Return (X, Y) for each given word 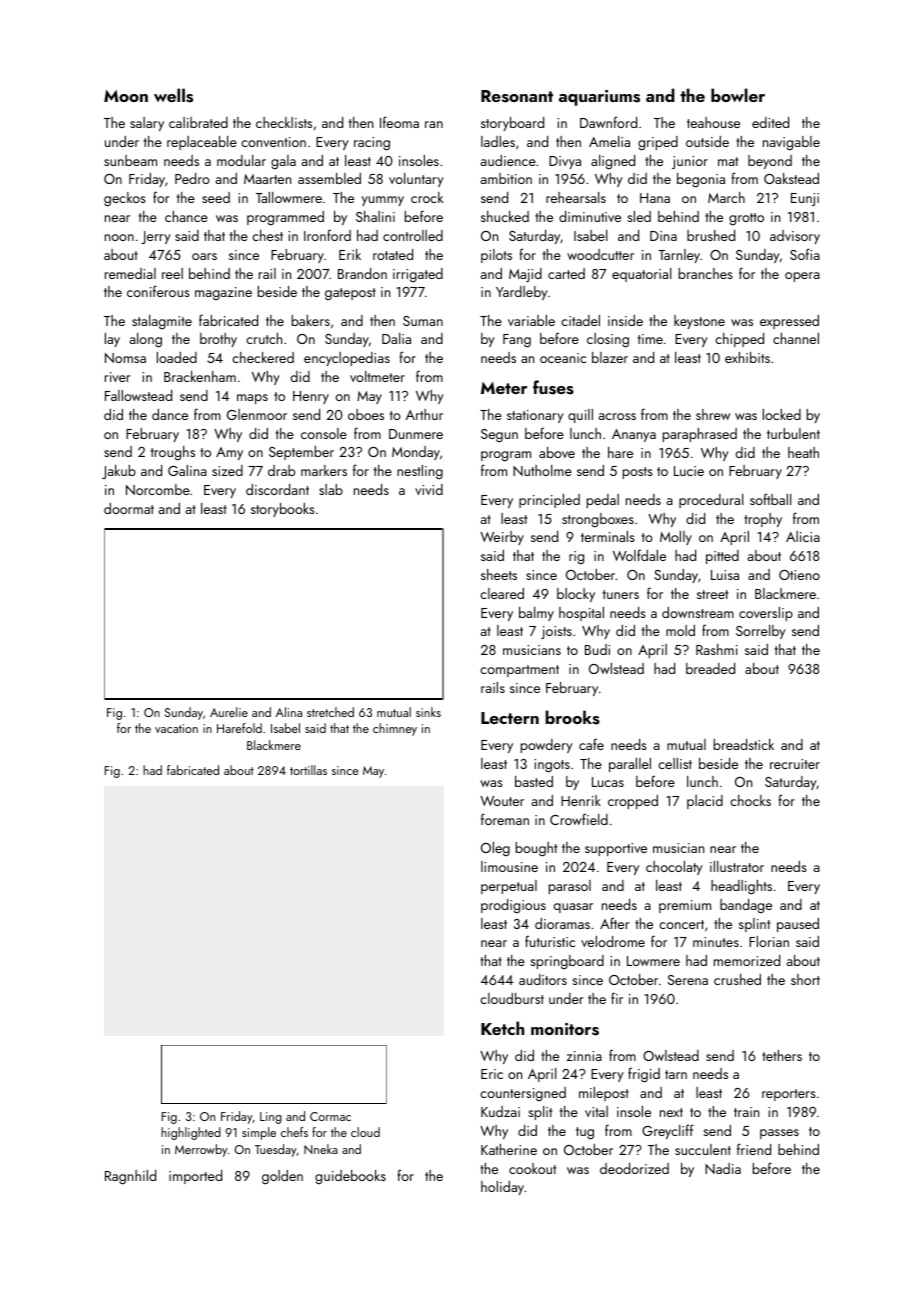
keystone (699, 322)
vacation (176, 728)
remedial (130, 273)
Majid (525, 275)
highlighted (191, 1133)
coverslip (766, 614)
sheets (499, 574)
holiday (502, 1188)
